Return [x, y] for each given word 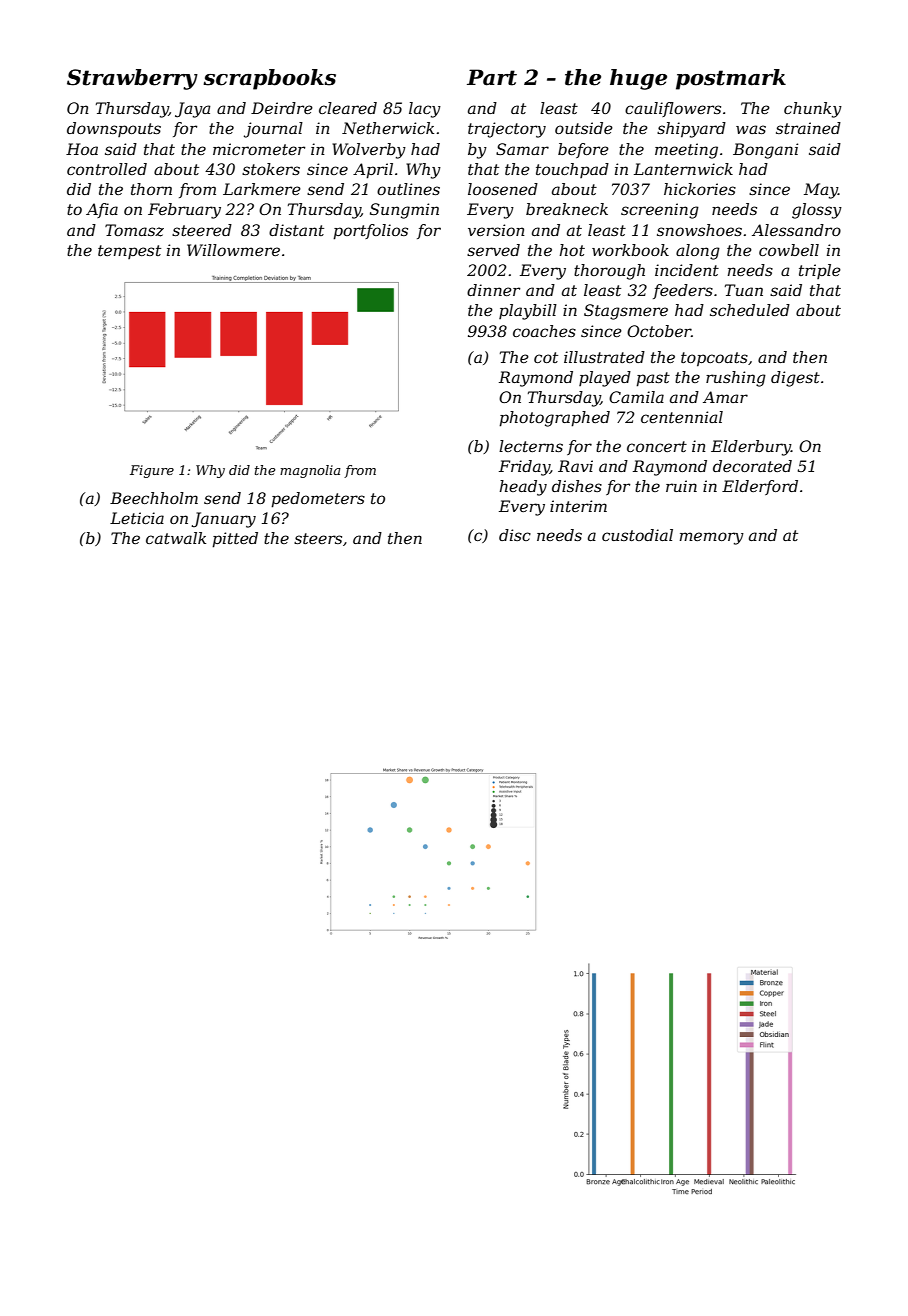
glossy [817, 211]
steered [202, 230]
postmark [731, 79]
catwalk [176, 538]
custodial [637, 535]
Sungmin [404, 211]
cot [546, 357]
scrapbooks [269, 79]
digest [795, 379]
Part [492, 77]
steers [318, 538]
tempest [129, 252]
